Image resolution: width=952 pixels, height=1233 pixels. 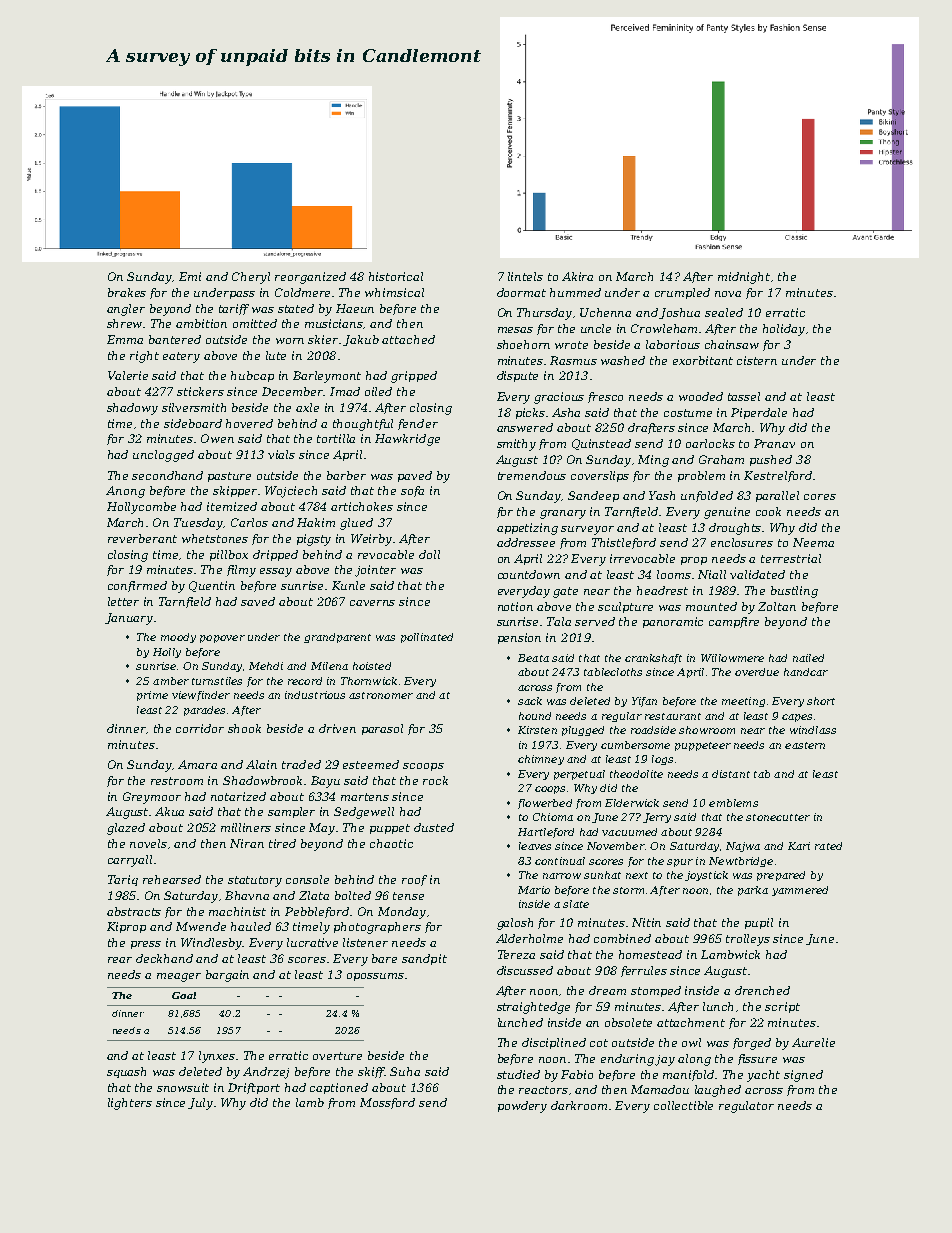 What do you see at coordinates (123, 880) in the page?
I see `Tariq` at bounding box center [123, 880].
